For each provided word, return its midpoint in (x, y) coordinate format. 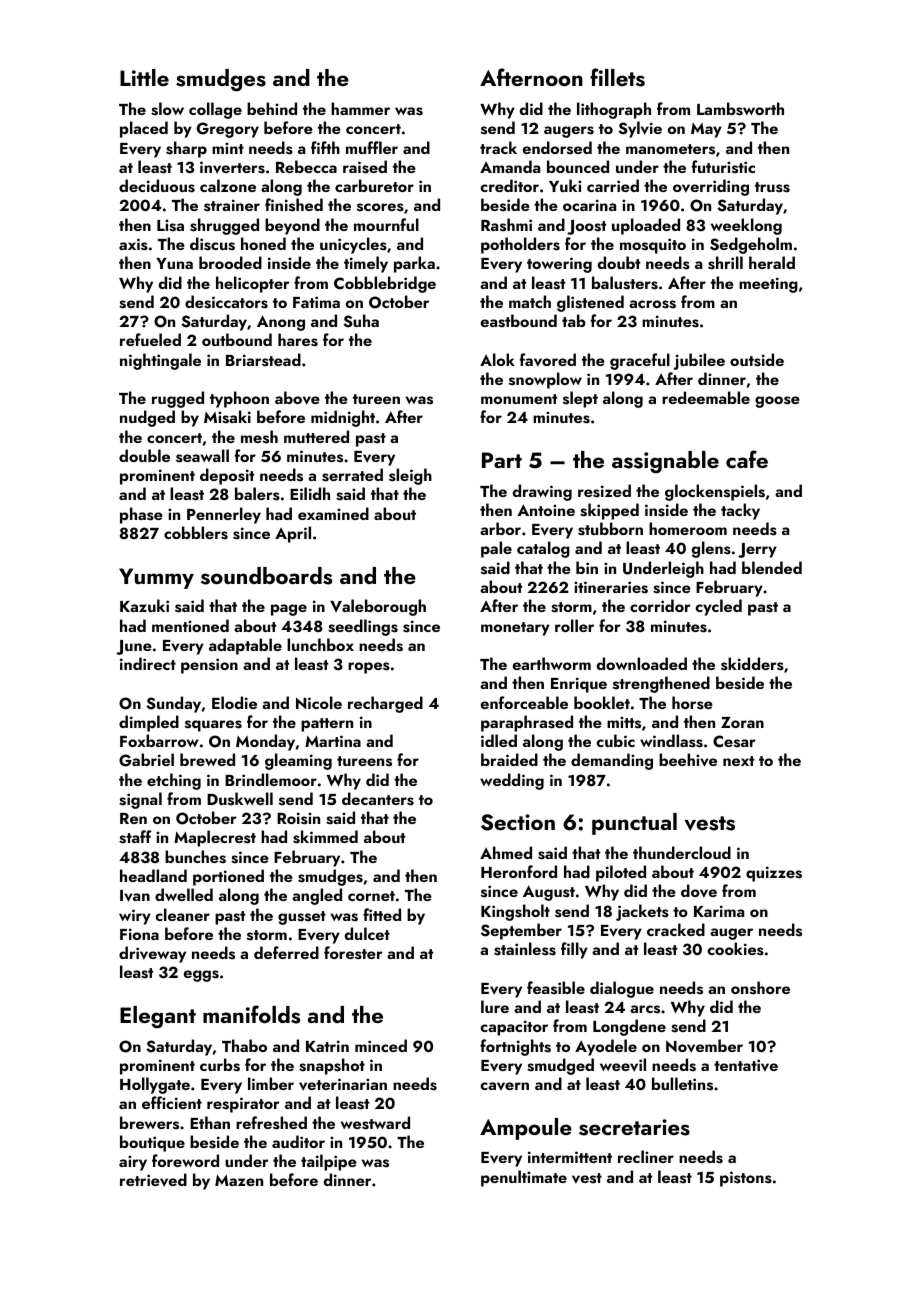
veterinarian (343, 1084)
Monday (265, 742)
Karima (719, 911)
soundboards (266, 576)
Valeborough (378, 607)
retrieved (153, 1180)
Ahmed (506, 852)
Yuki (565, 185)
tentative (746, 1065)
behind (272, 108)
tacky (740, 511)
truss (772, 187)
